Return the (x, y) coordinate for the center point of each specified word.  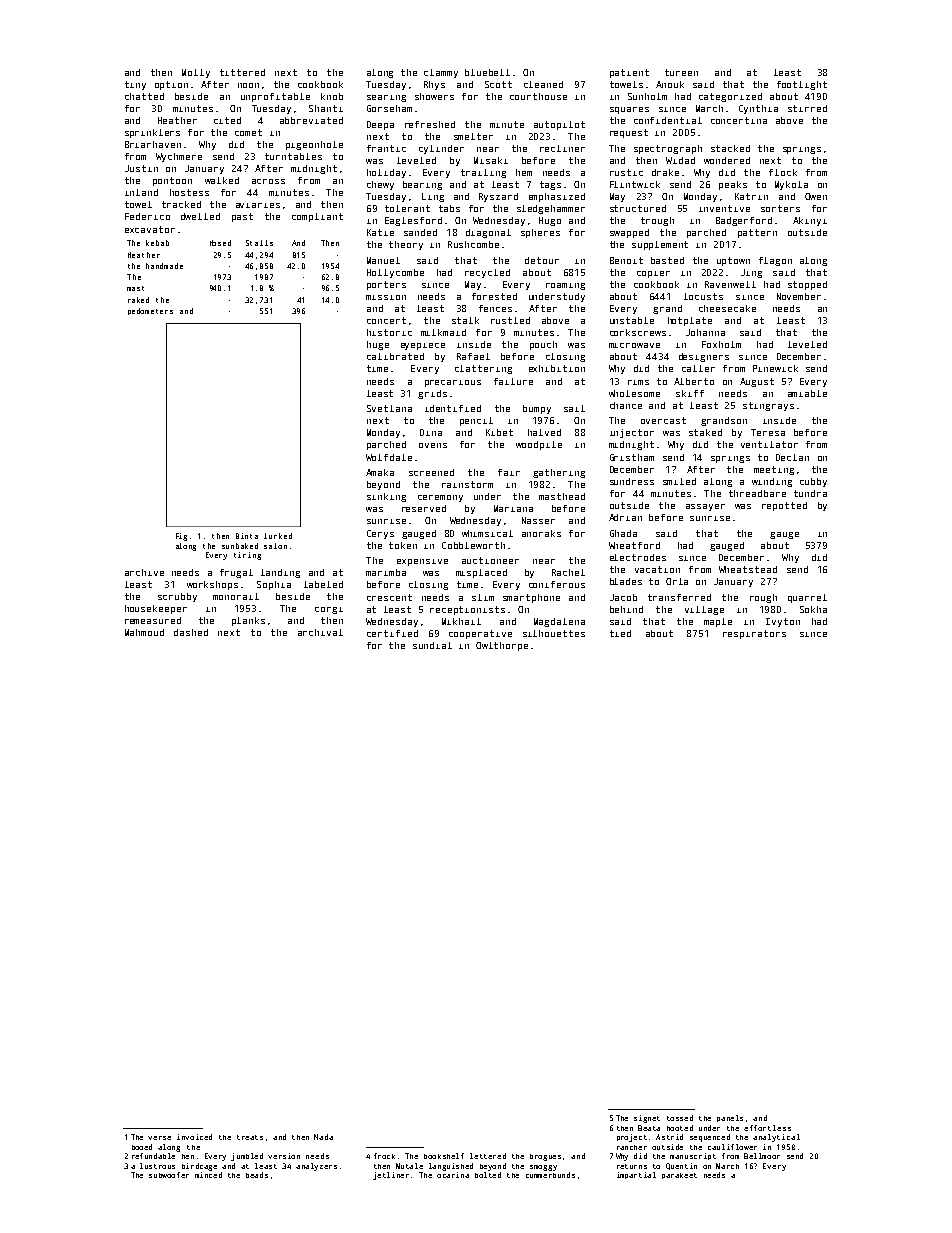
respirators (754, 634)
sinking (386, 497)
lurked (278, 536)
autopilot (559, 125)
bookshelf (444, 1156)
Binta (247, 536)
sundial (432, 645)
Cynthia (758, 109)
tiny (135, 85)
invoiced (194, 1137)
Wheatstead (748, 569)
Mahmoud (144, 632)
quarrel (807, 598)
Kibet (499, 432)
